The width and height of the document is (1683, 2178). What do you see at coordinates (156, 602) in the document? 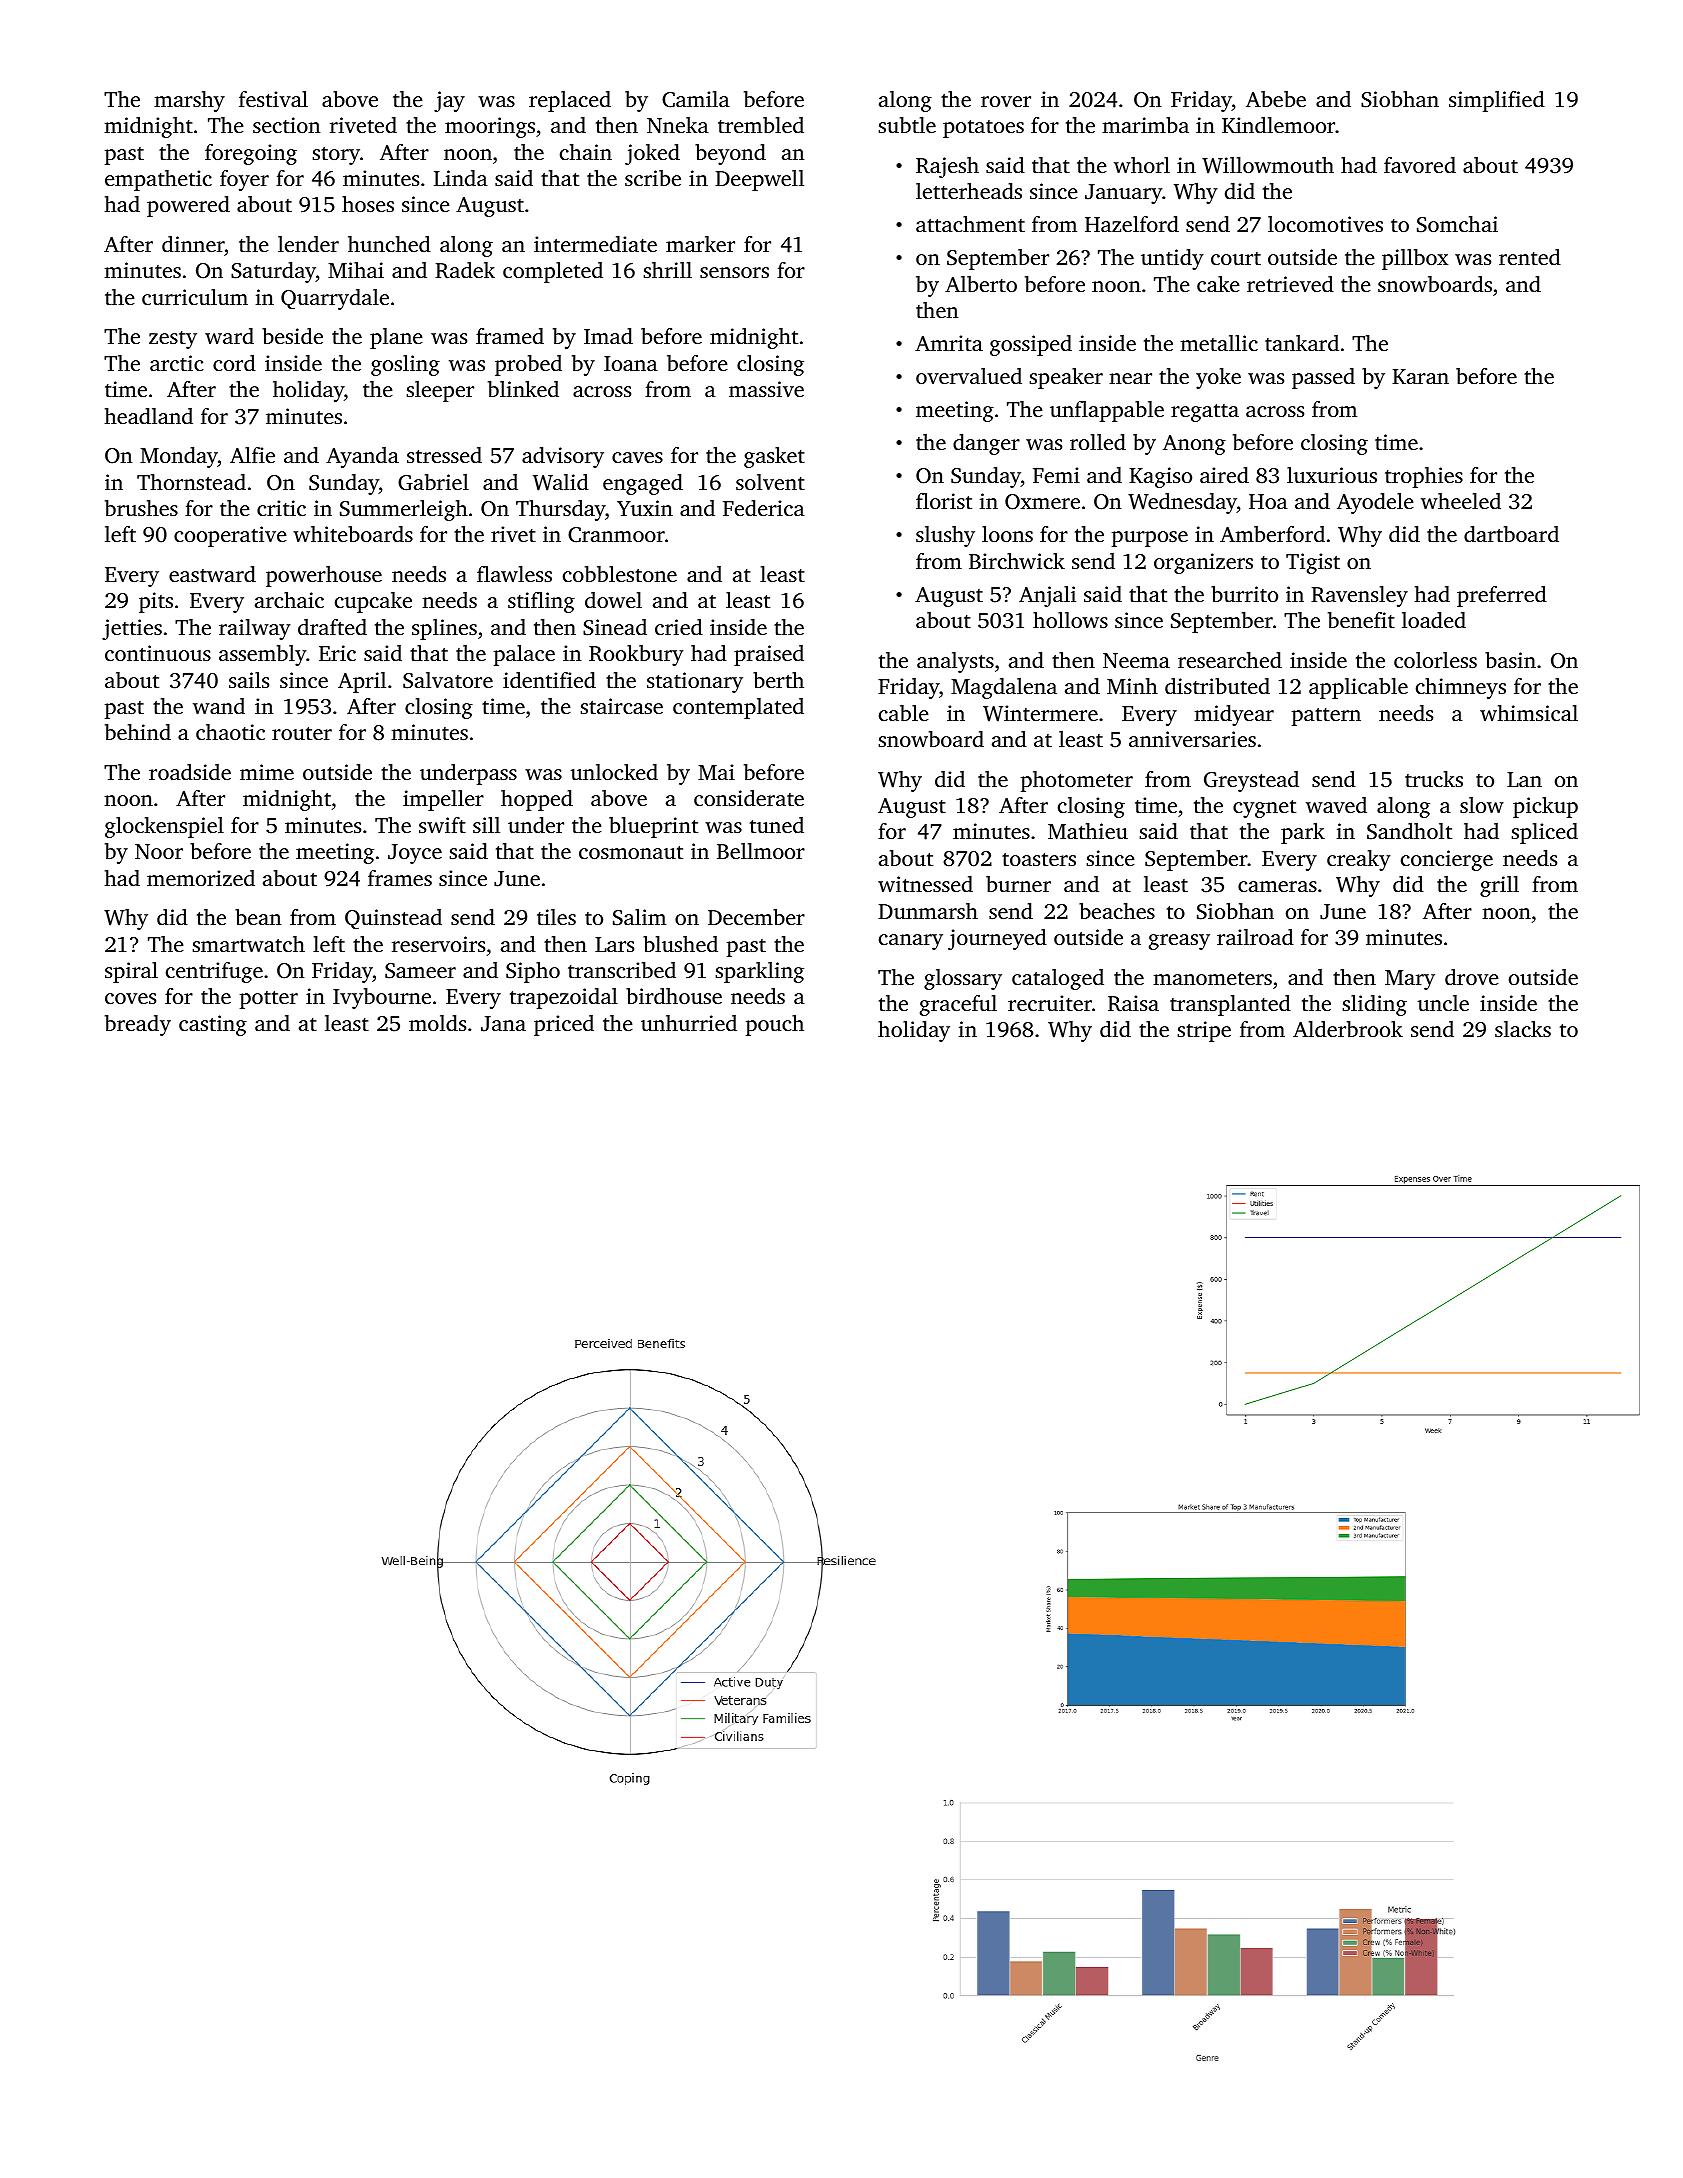
I see `pits` at bounding box center [156, 602].
